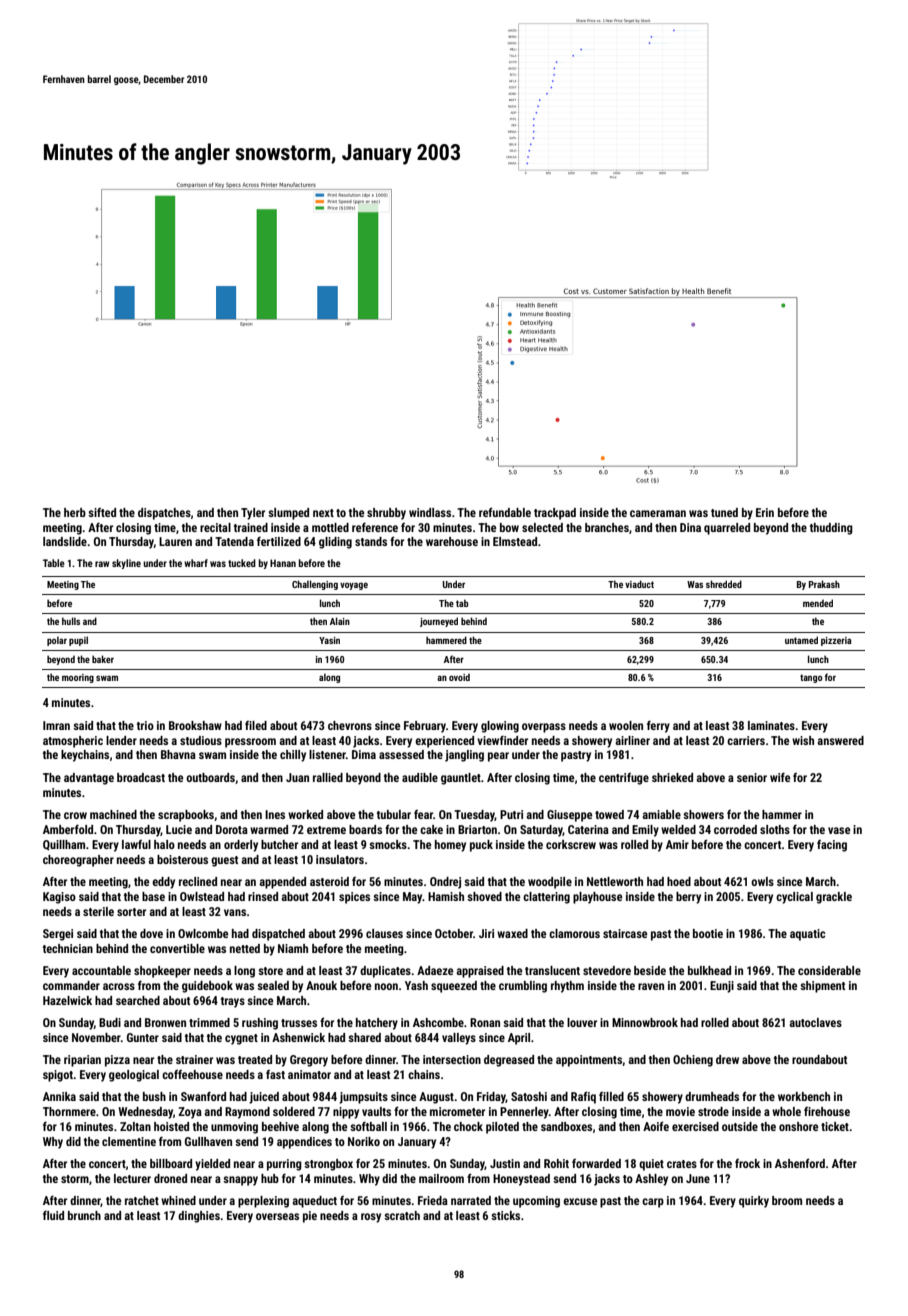 This document has width=908, height=1316. I want to click on refundable, so click(505, 512).
